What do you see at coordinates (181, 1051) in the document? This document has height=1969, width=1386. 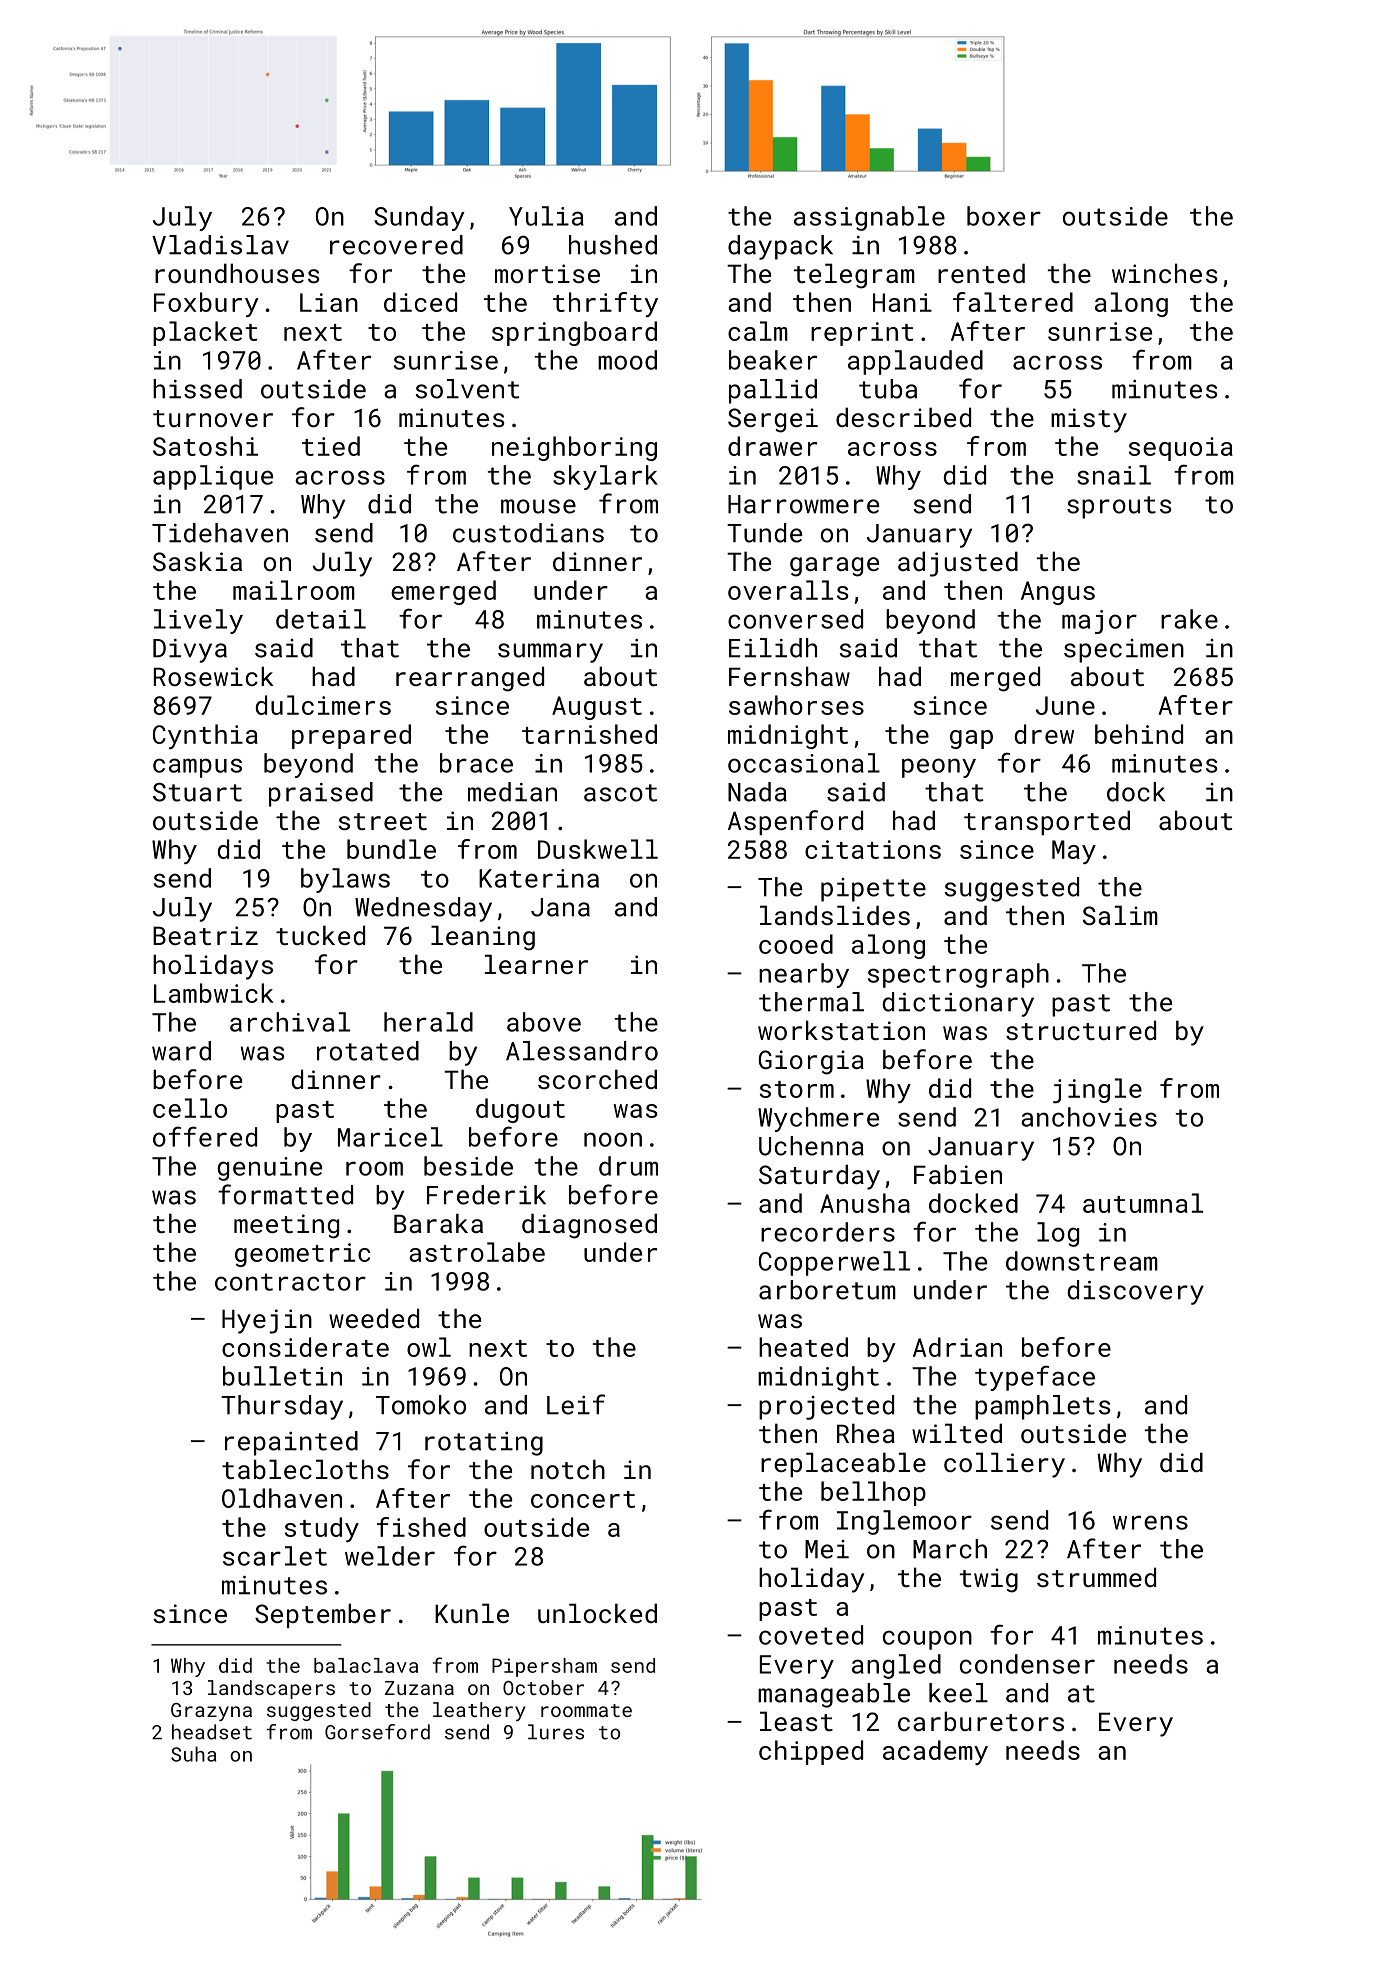 I see `ward` at bounding box center [181, 1051].
